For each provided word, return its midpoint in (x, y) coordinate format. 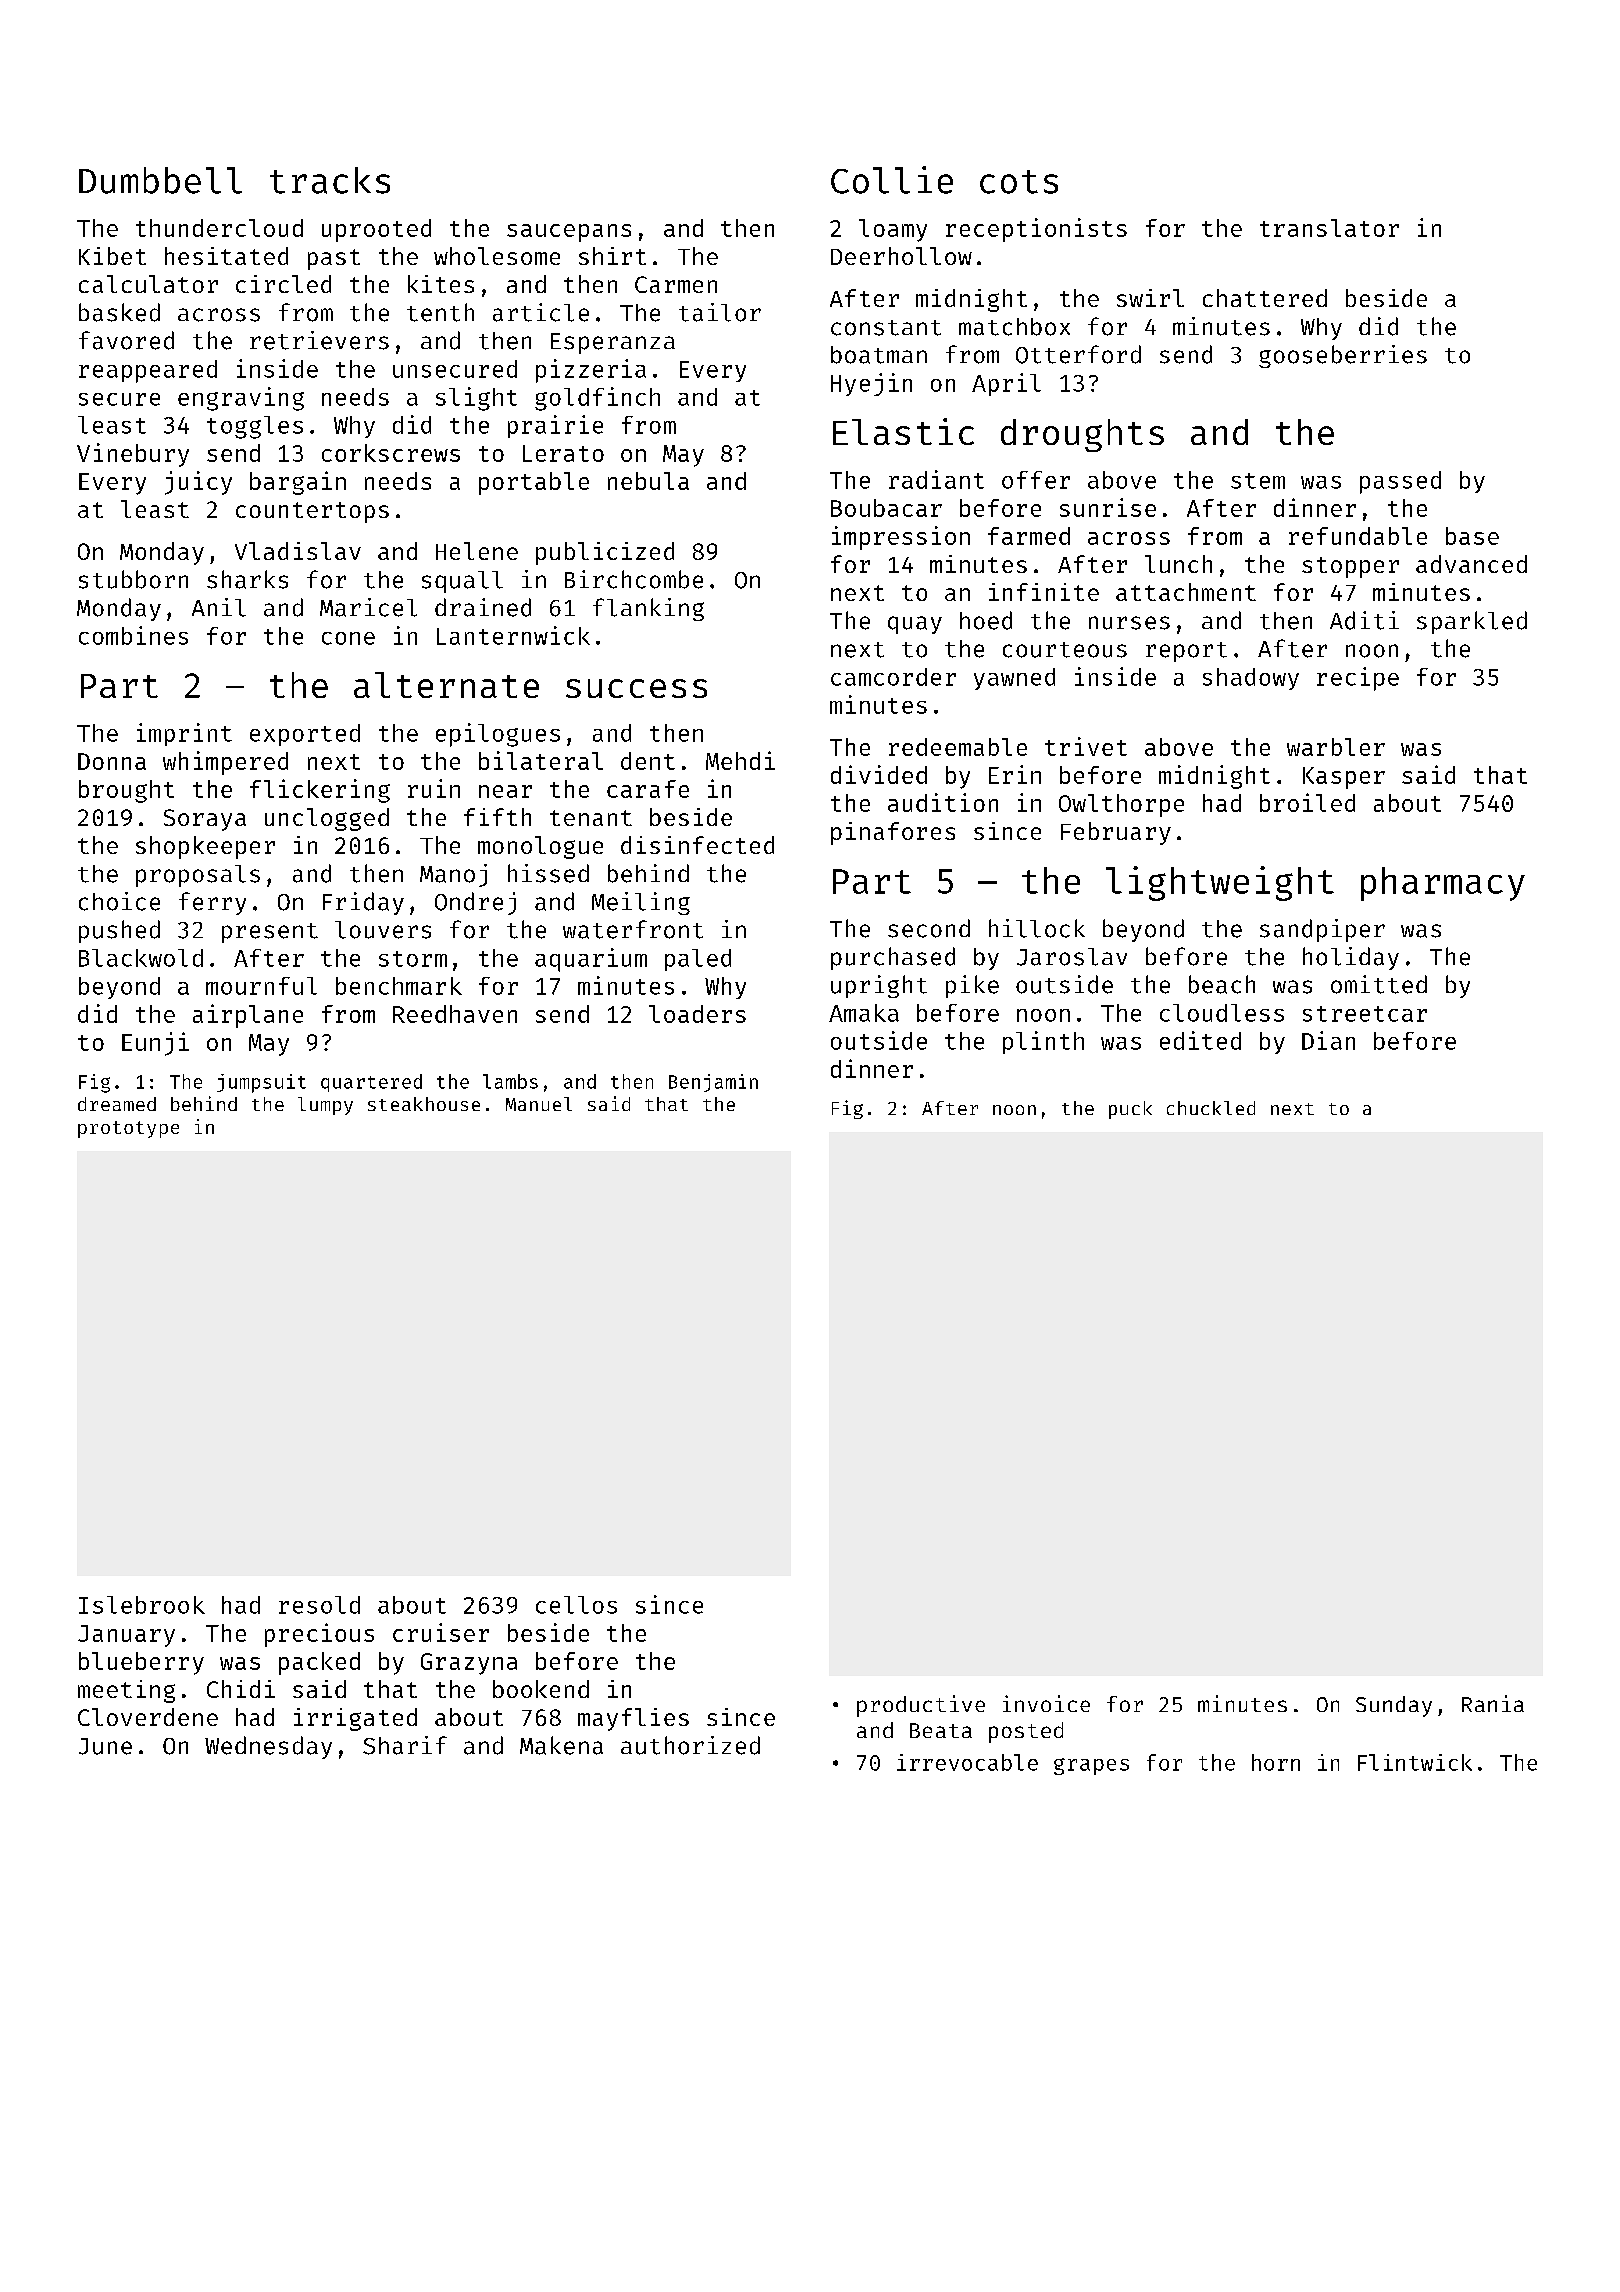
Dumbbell (160, 180)
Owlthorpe (1121, 805)
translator (1329, 228)
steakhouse (424, 1104)
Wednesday (268, 1747)
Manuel (539, 1104)
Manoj (453, 875)
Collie (892, 180)
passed (1400, 482)
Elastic (903, 431)
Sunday (1394, 1706)
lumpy (325, 1106)
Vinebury (133, 455)
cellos (576, 1605)
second (929, 928)
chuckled (1211, 1108)
